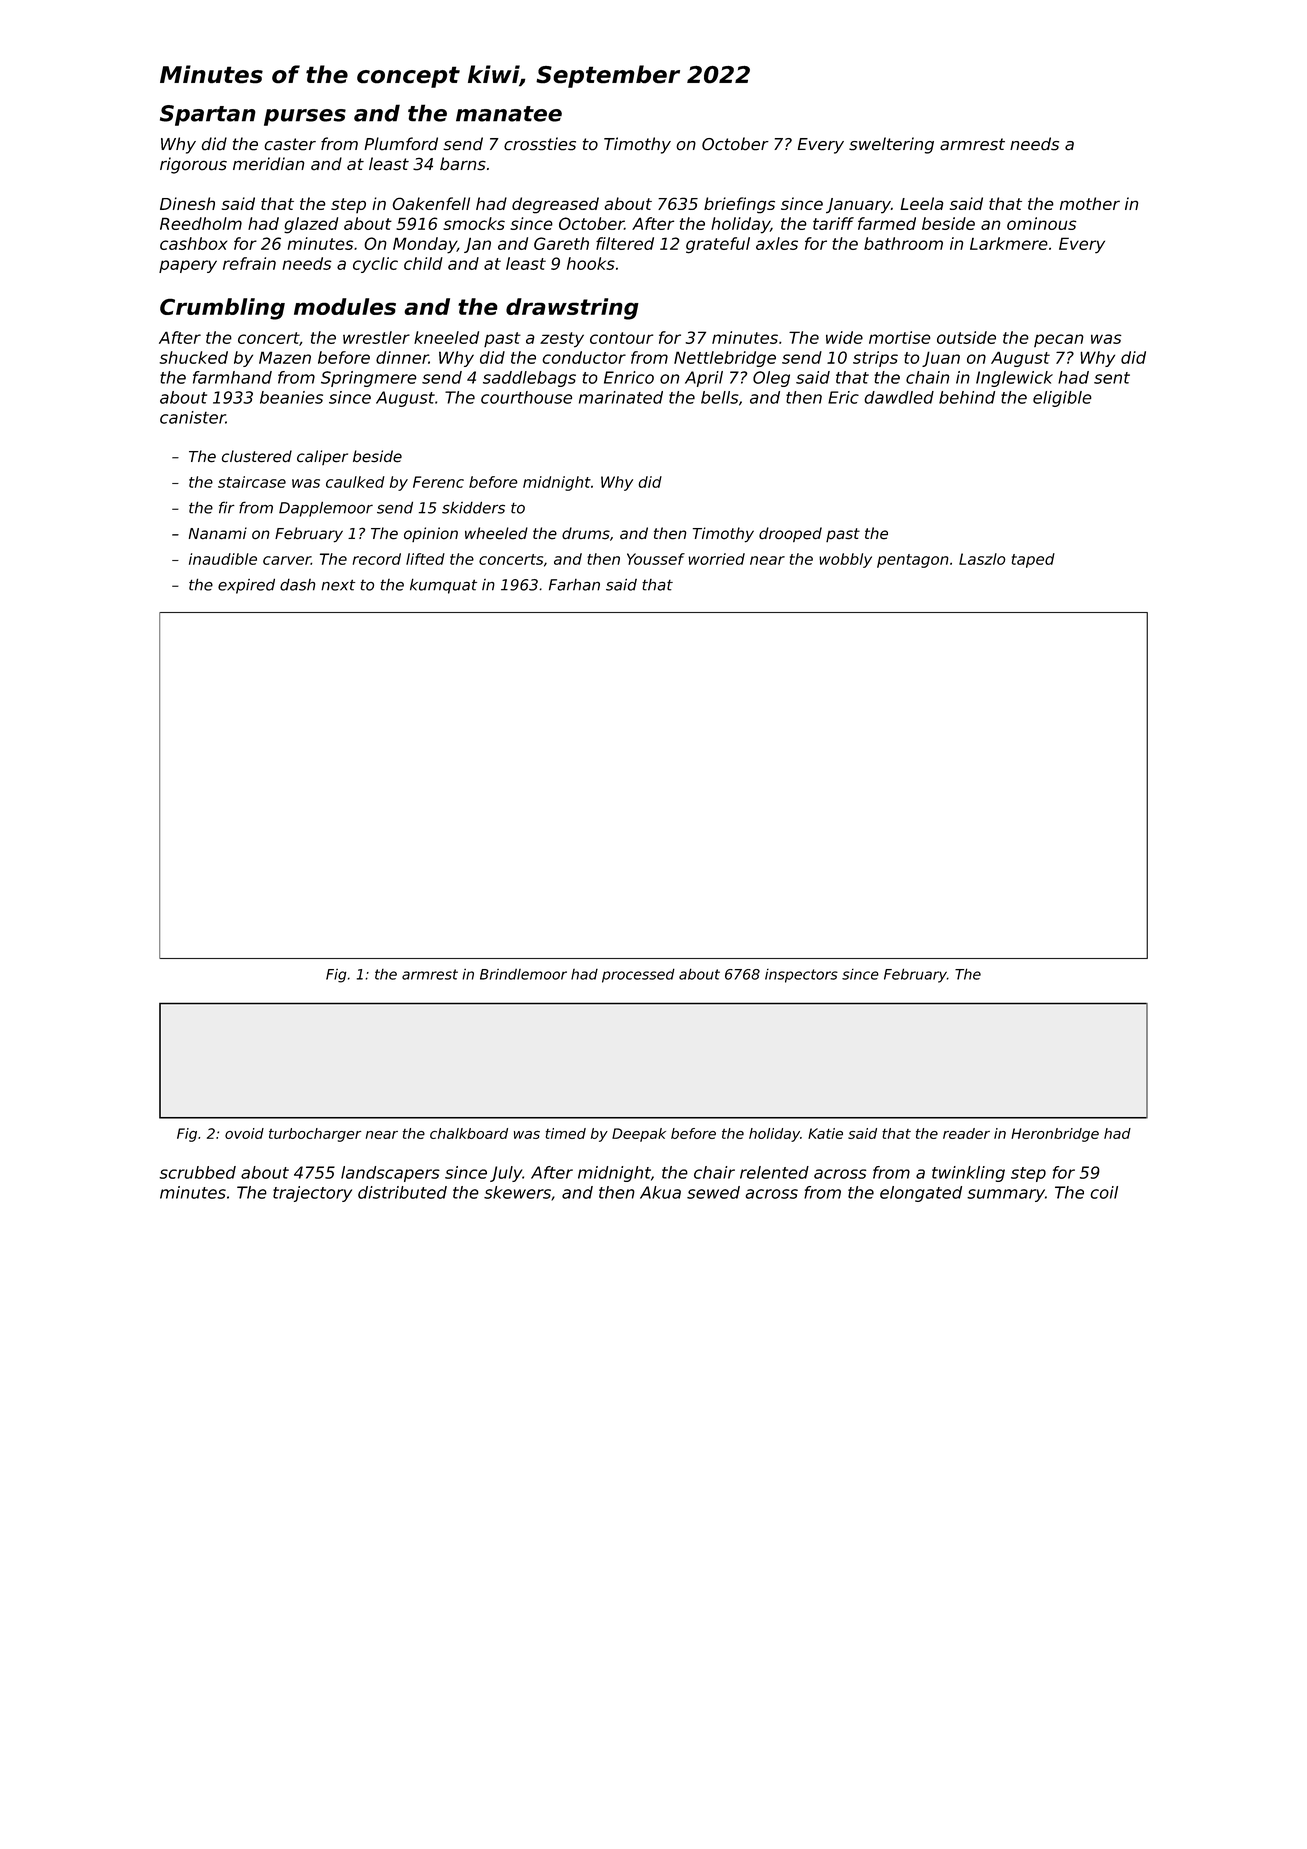 Image resolution: width=1307 pixels, height=1849 pixels. What do you see at coordinates (739, 205) in the image?
I see `briefings` at bounding box center [739, 205].
